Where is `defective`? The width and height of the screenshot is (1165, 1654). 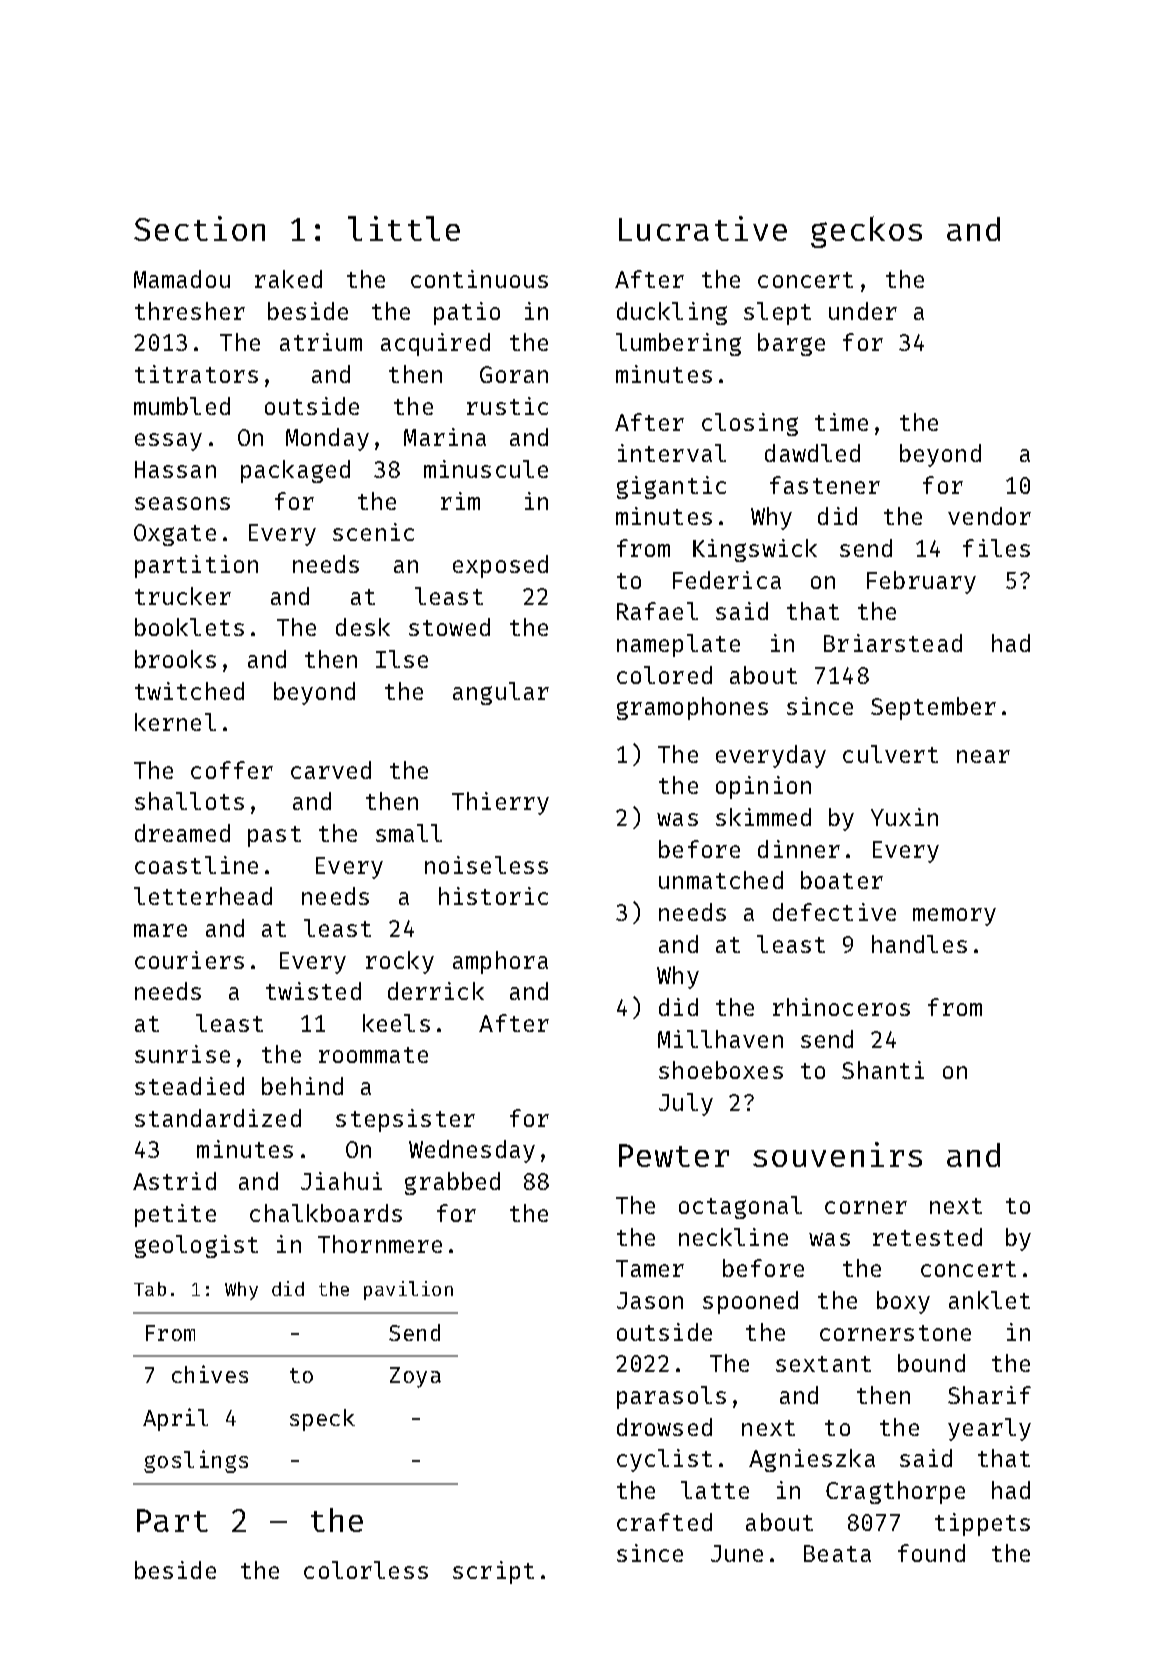
defective is located at coordinates (834, 912).
